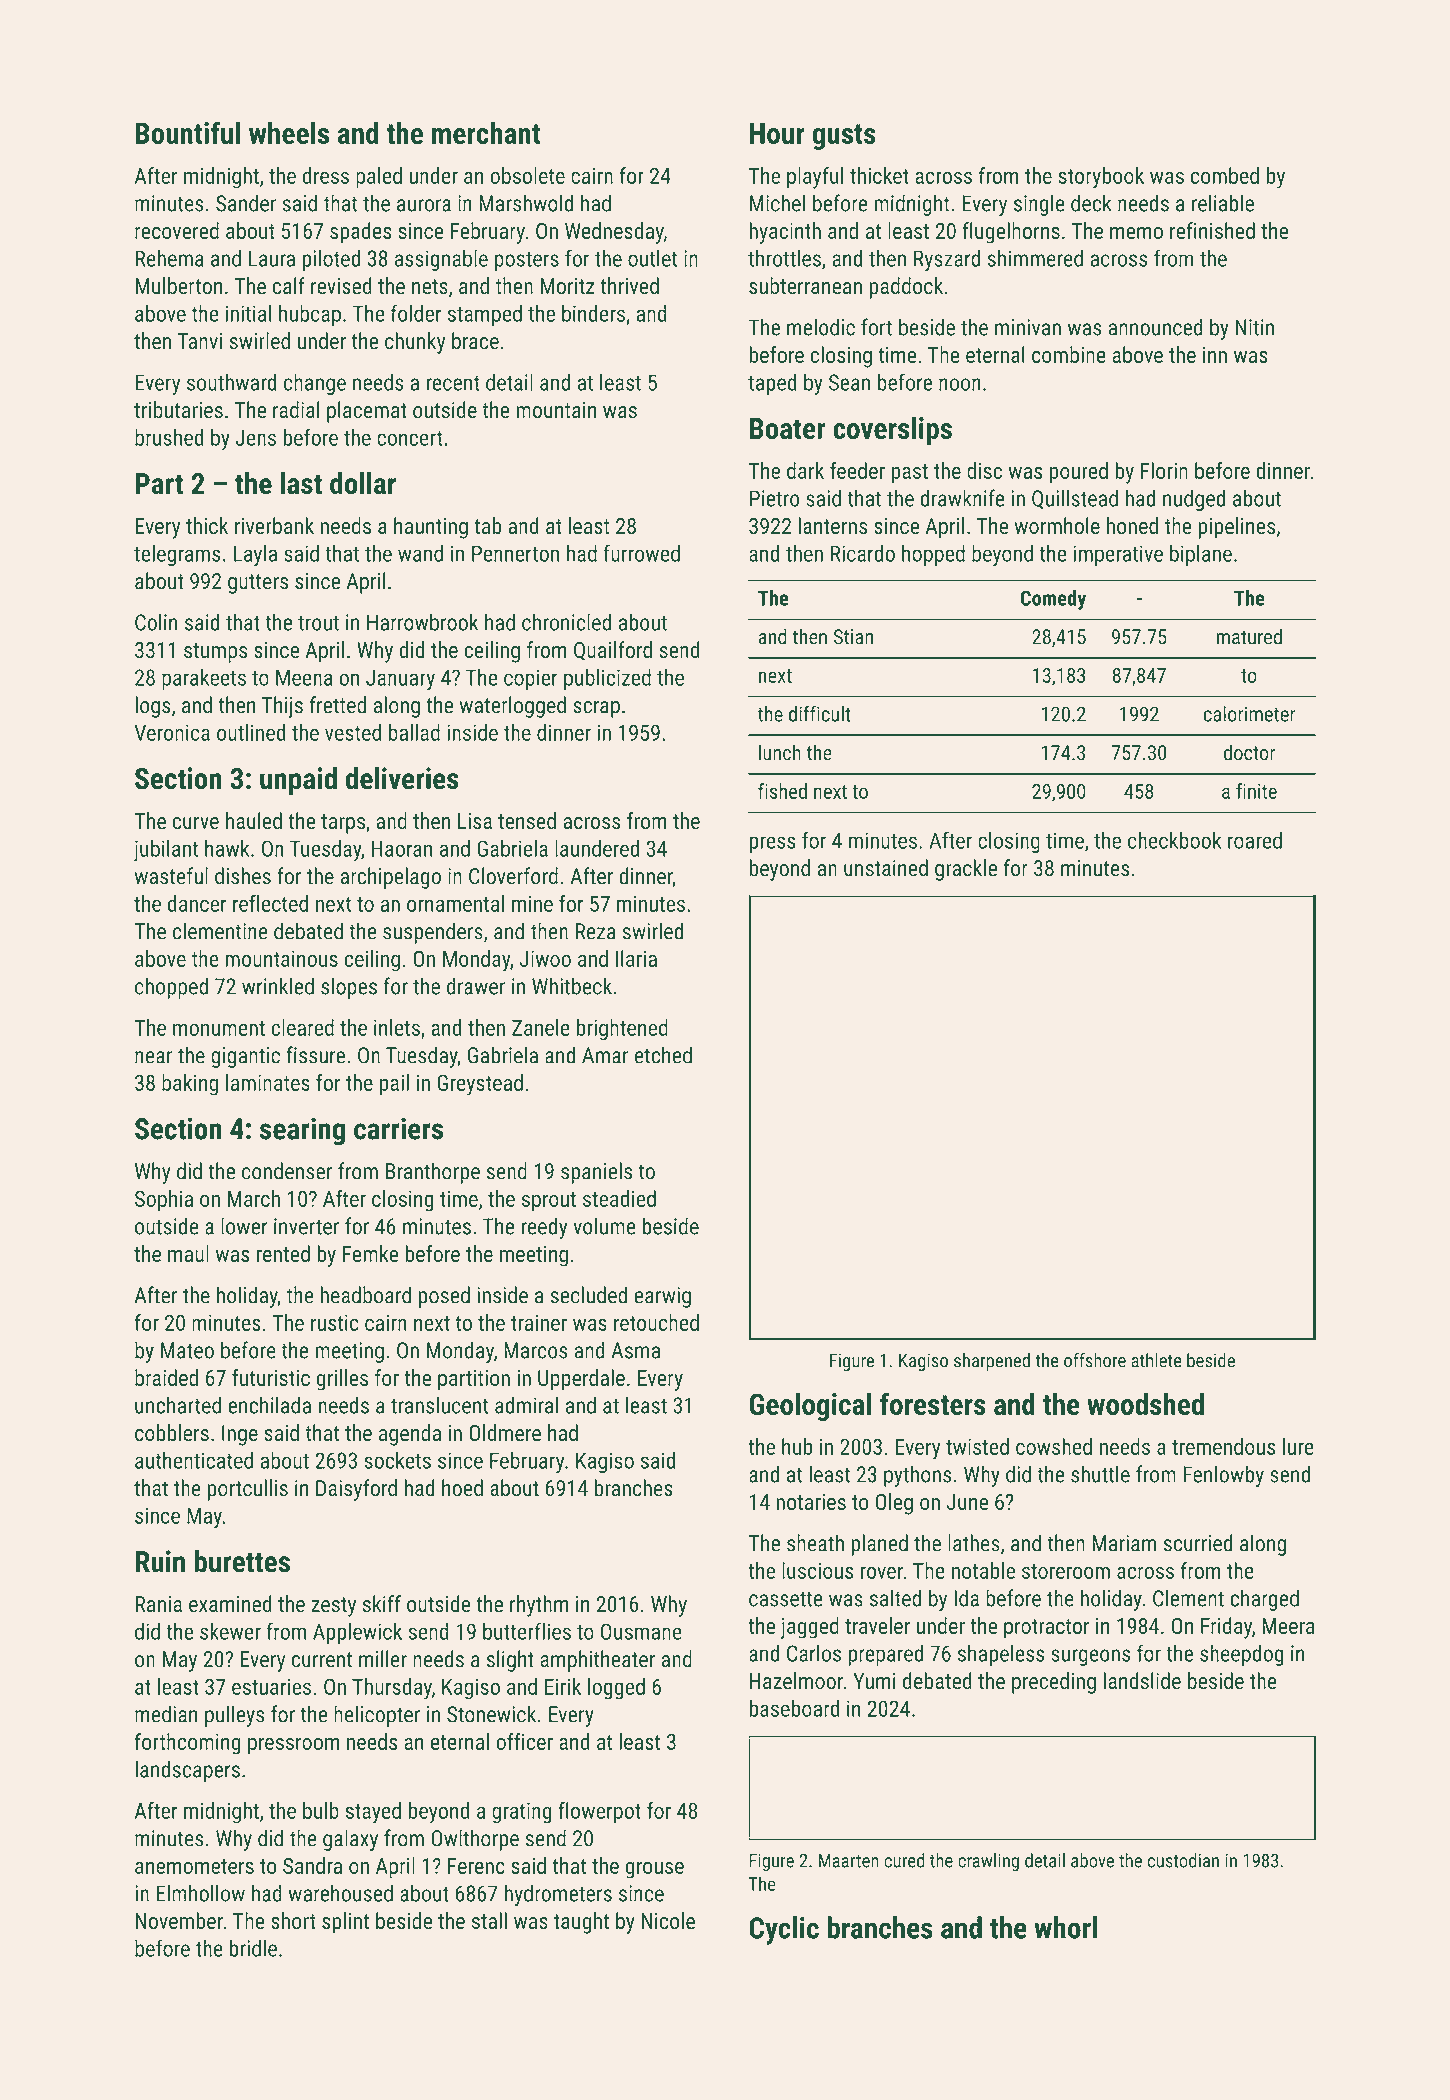  Describe the element at coordinates (863, 553) in the screenshot. I see `Ricardo` at that location.
